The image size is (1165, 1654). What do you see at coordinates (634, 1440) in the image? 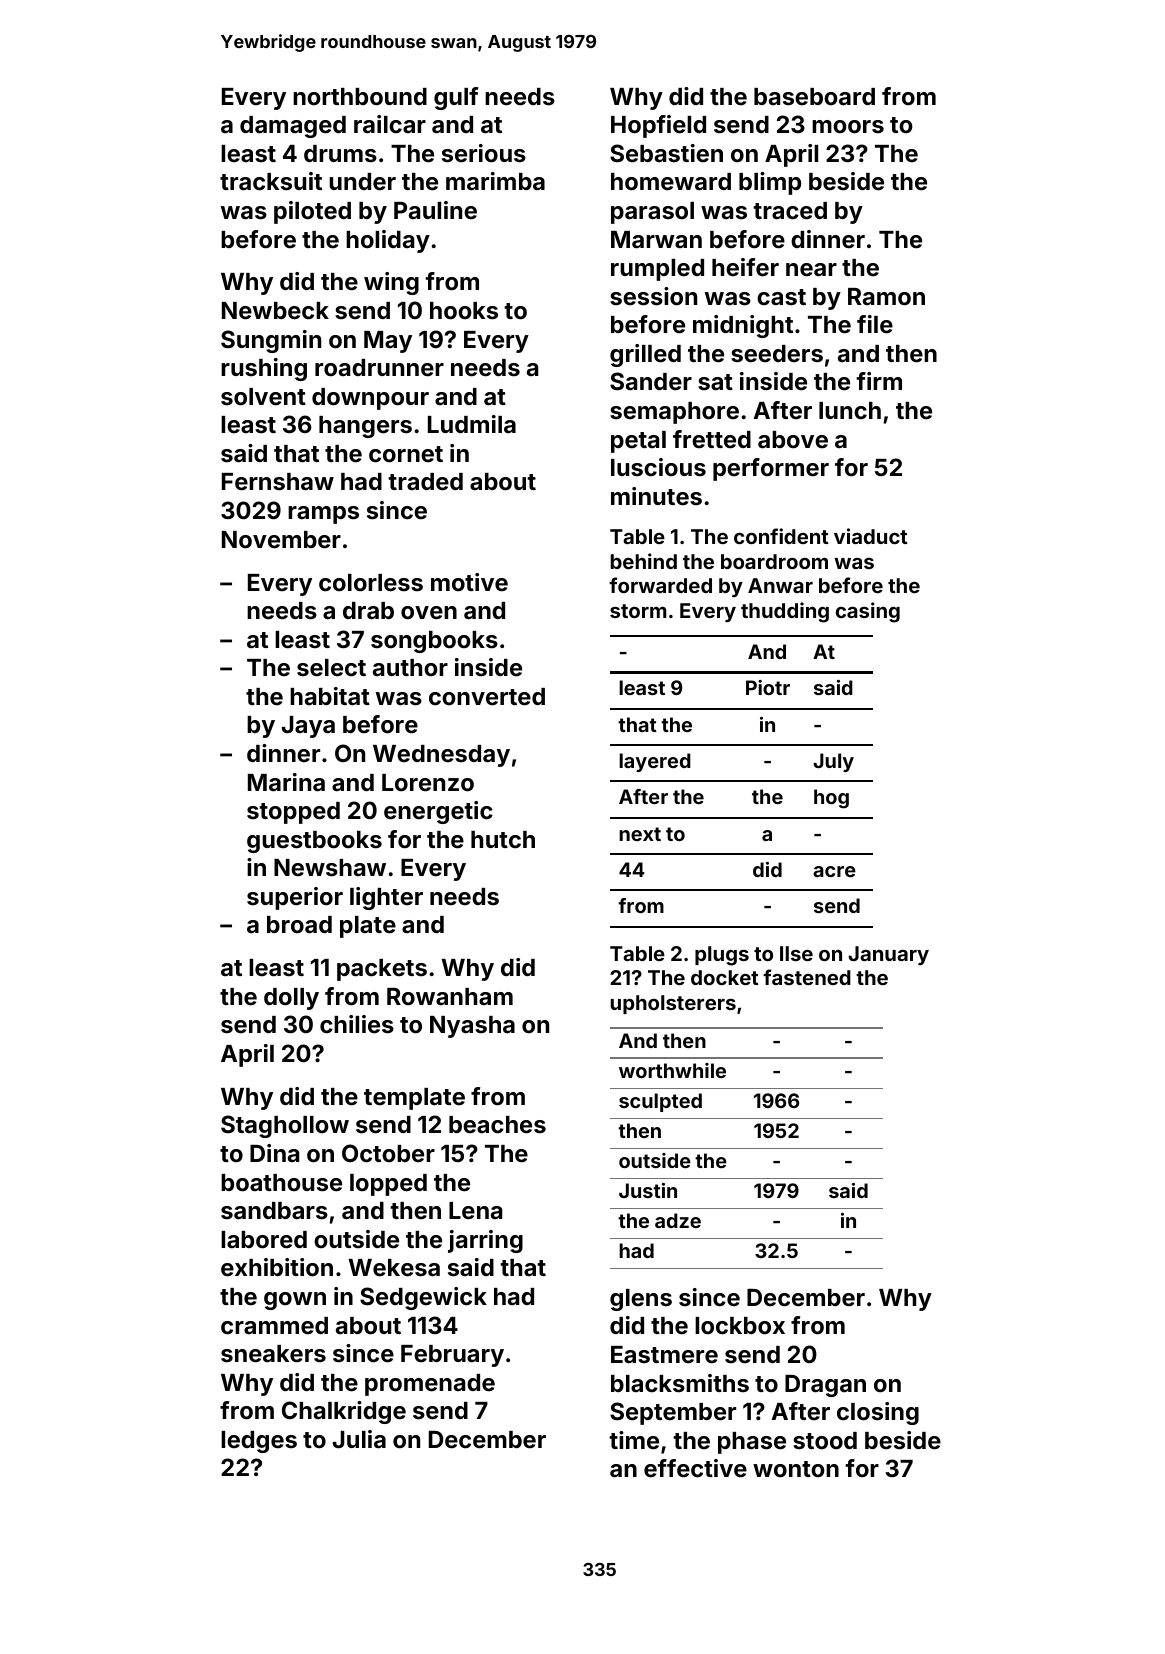
I see `time` at bounding box center [634, 1440].
